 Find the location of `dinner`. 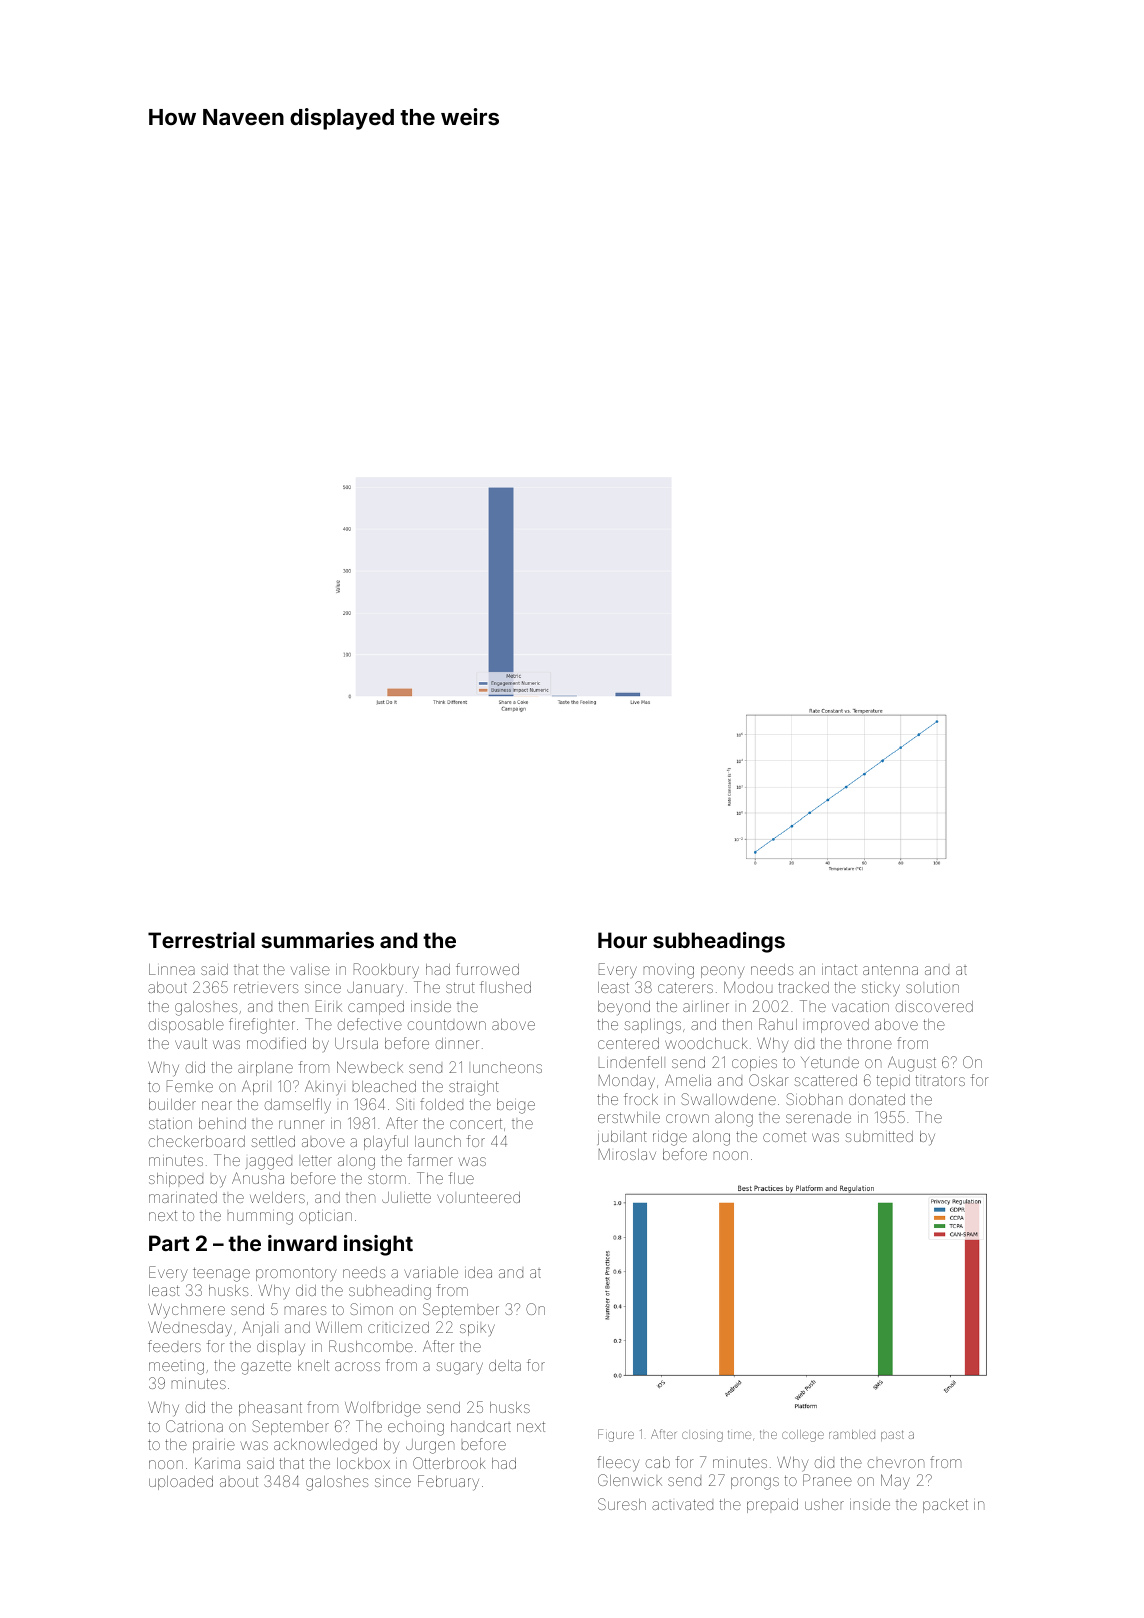

dinner is located at coordinates (457, 1043).
